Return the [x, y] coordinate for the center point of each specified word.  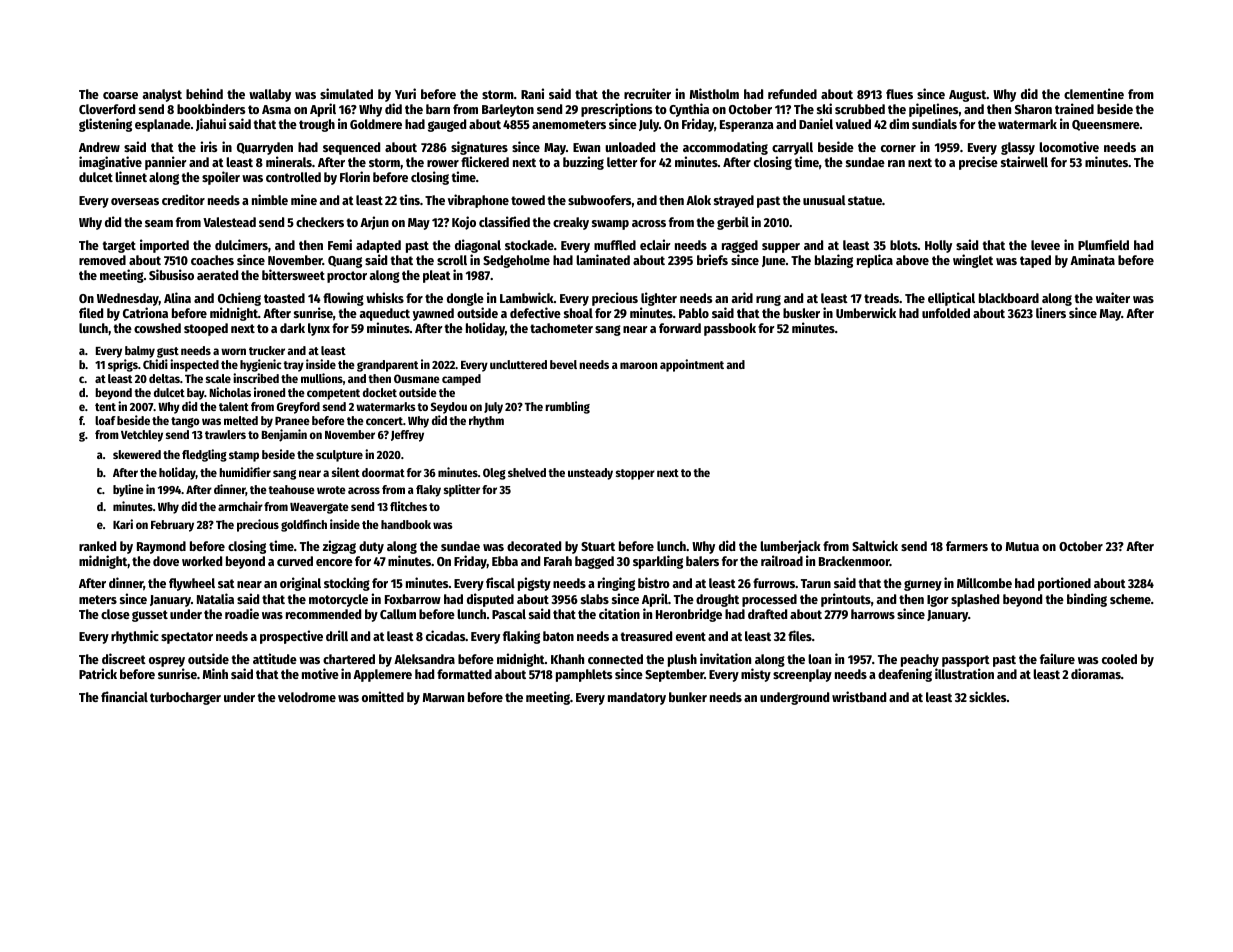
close [115, 614]
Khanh [567, 659]
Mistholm [714, 93]
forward [680, 328]
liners [1051, 312]
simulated [346, 93]
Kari [123, 524]
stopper [635, 474]
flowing [343, 299]
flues [899, 94]
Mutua [1022, 546]
